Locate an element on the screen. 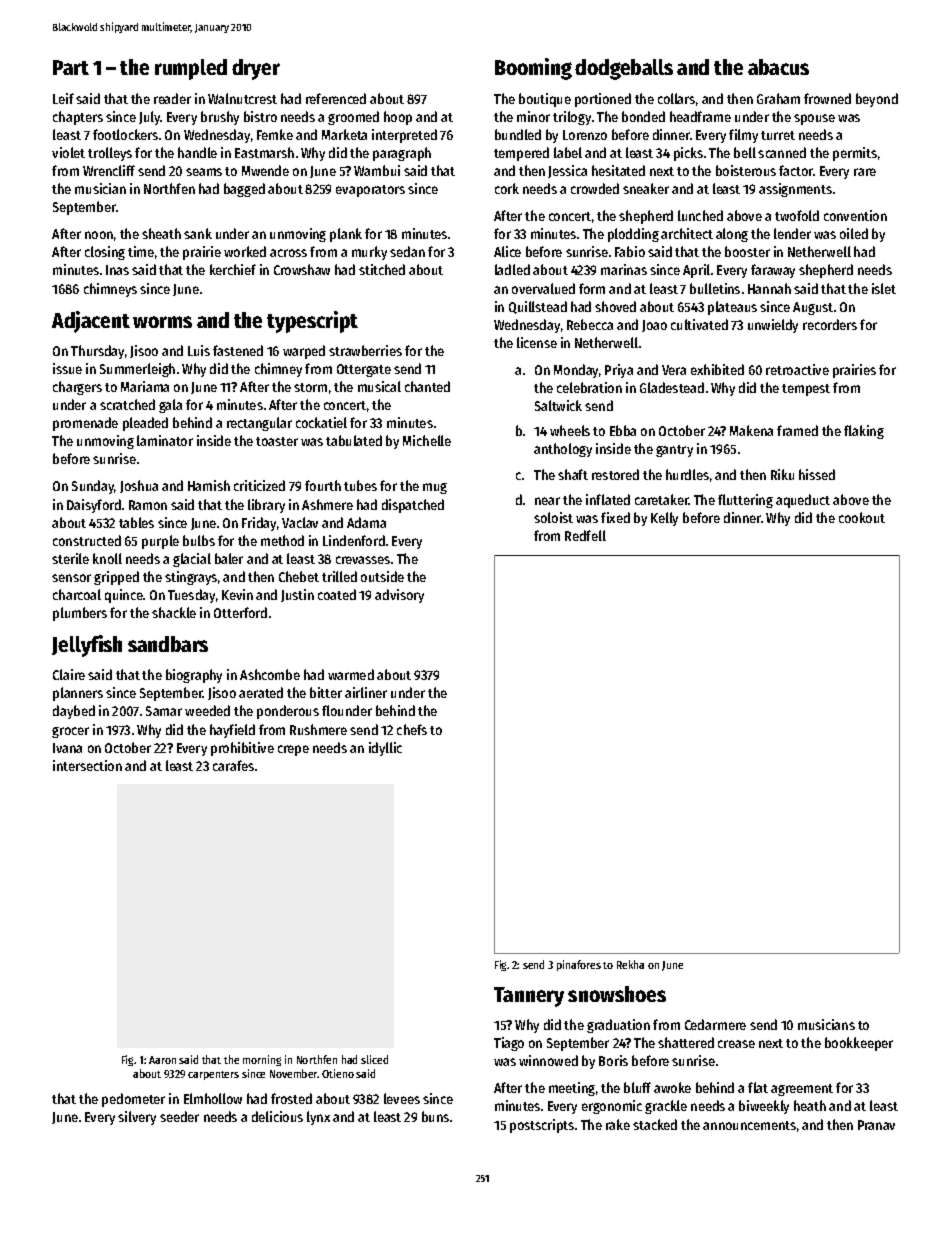 This screenshot has width=952, height=1233. warmed is located at coordinates (351, 674).
